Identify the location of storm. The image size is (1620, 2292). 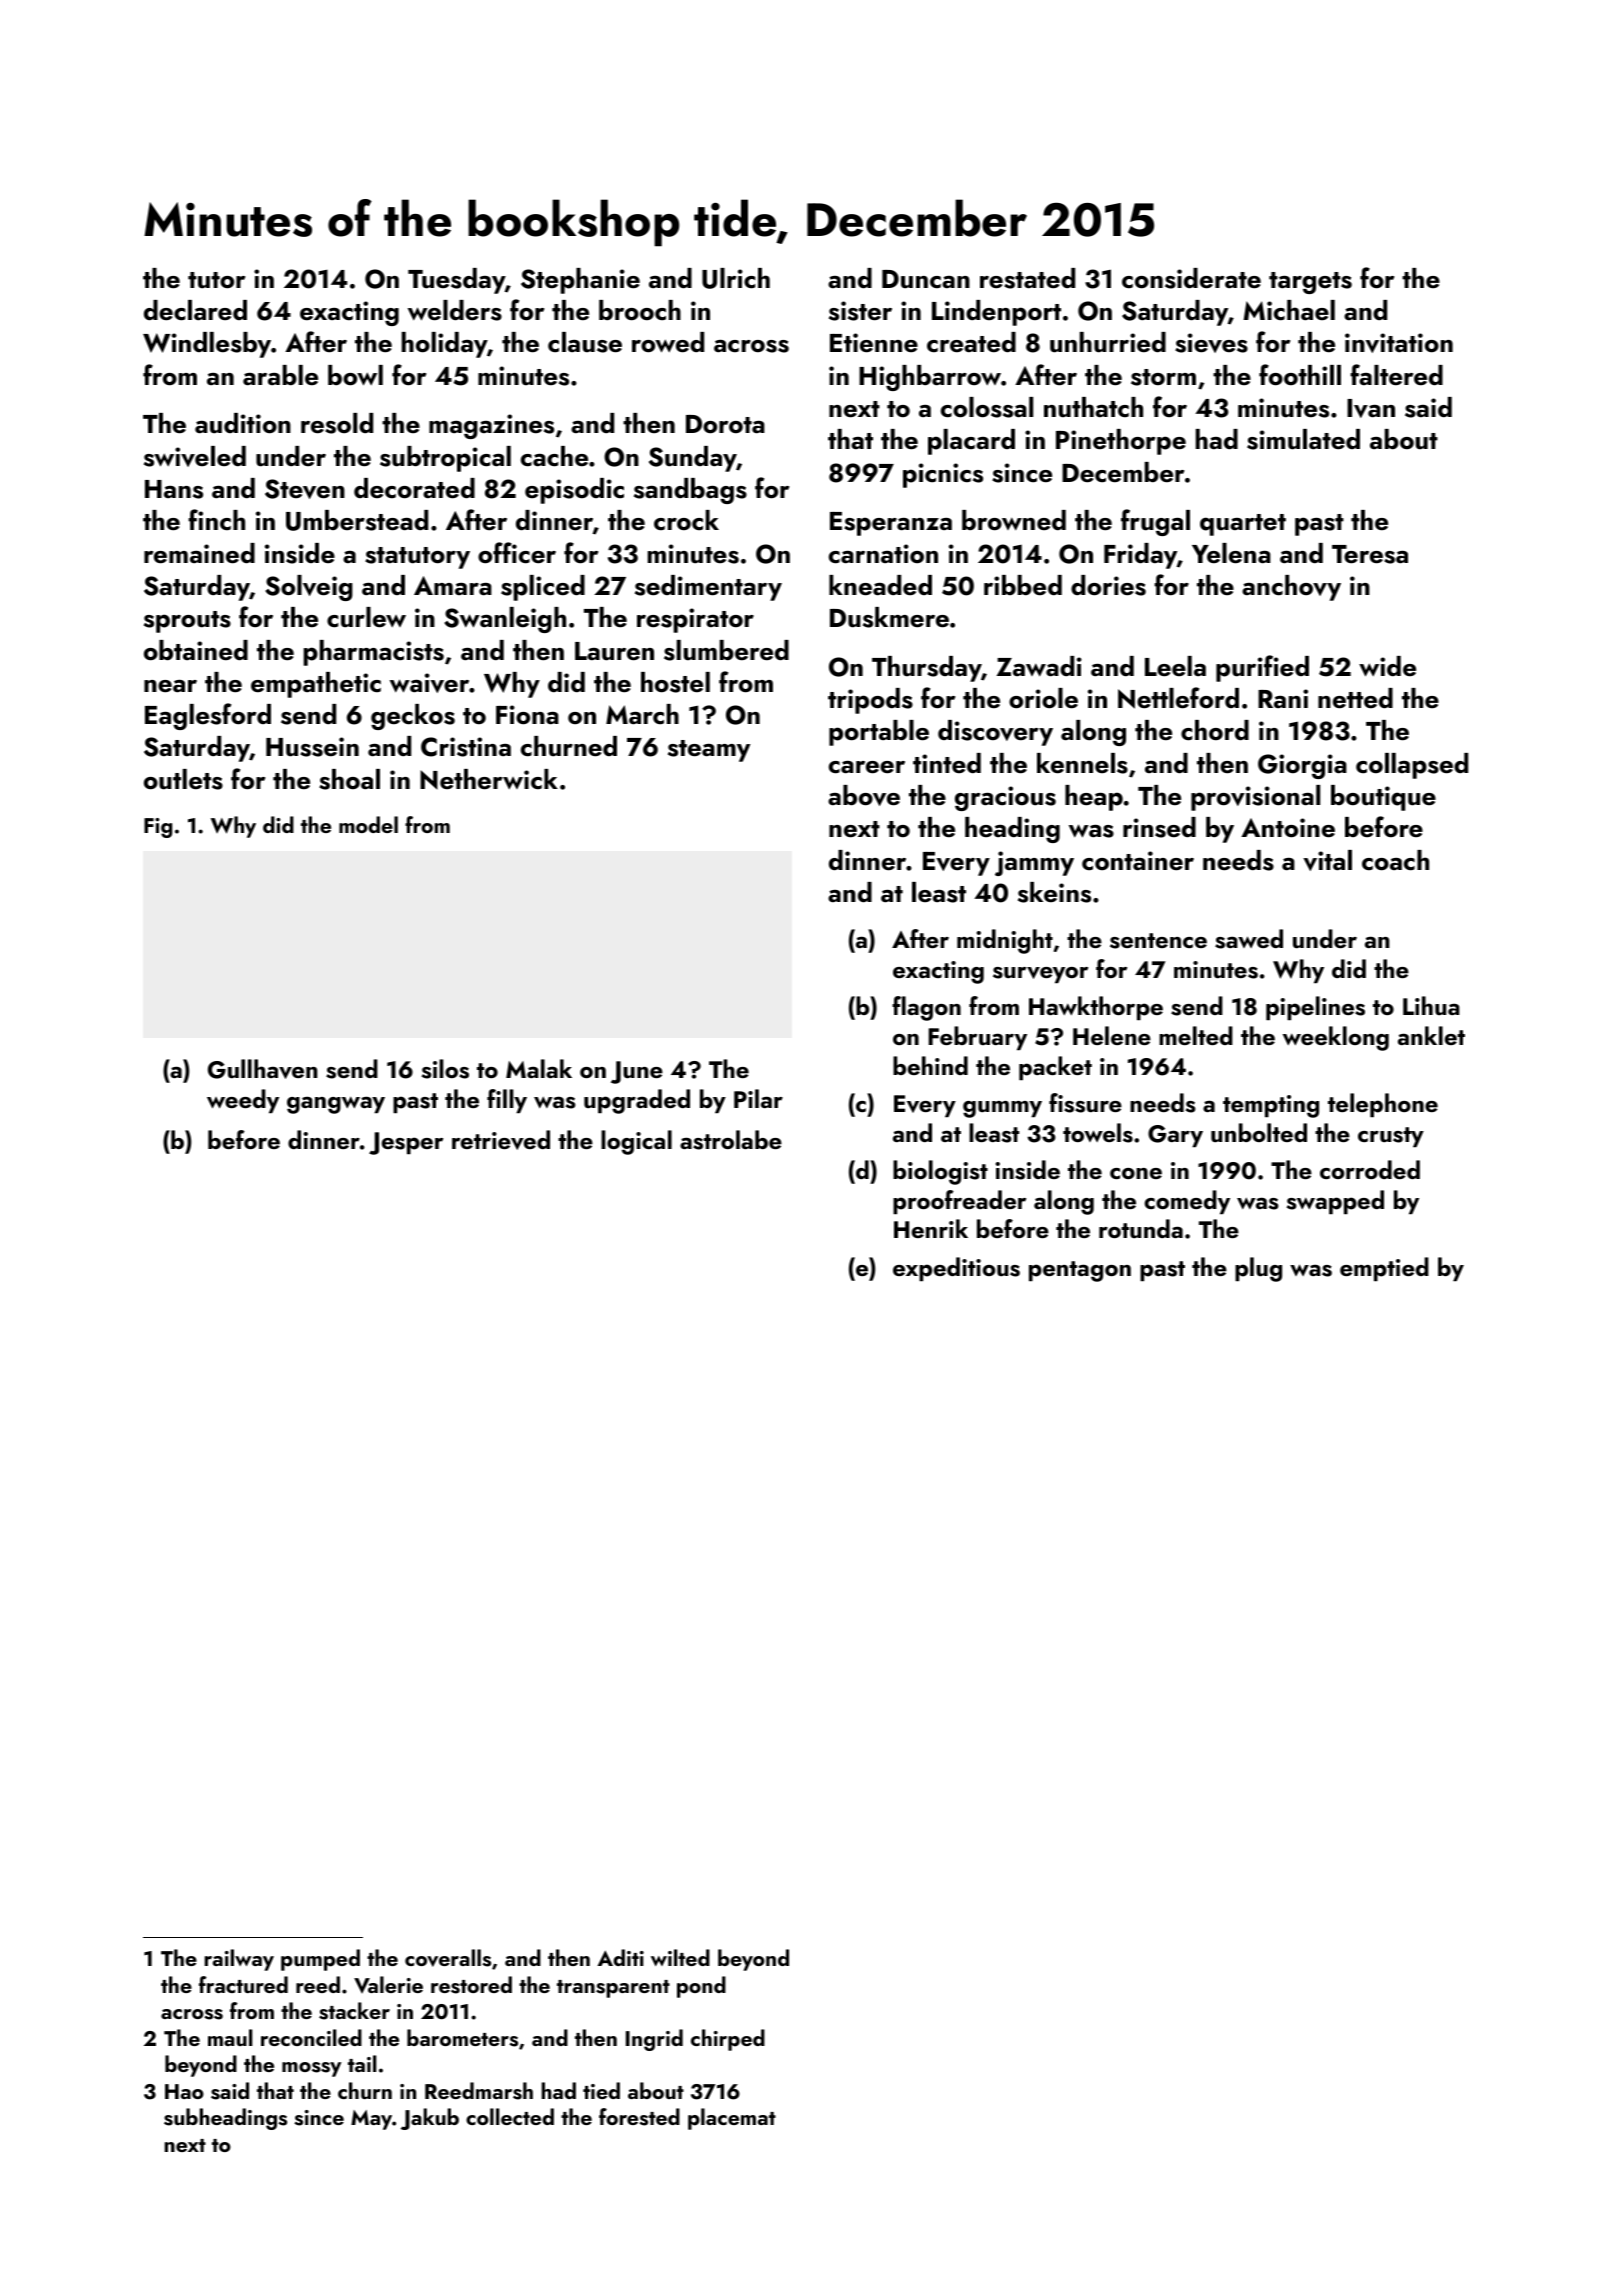
(1163, 377).
